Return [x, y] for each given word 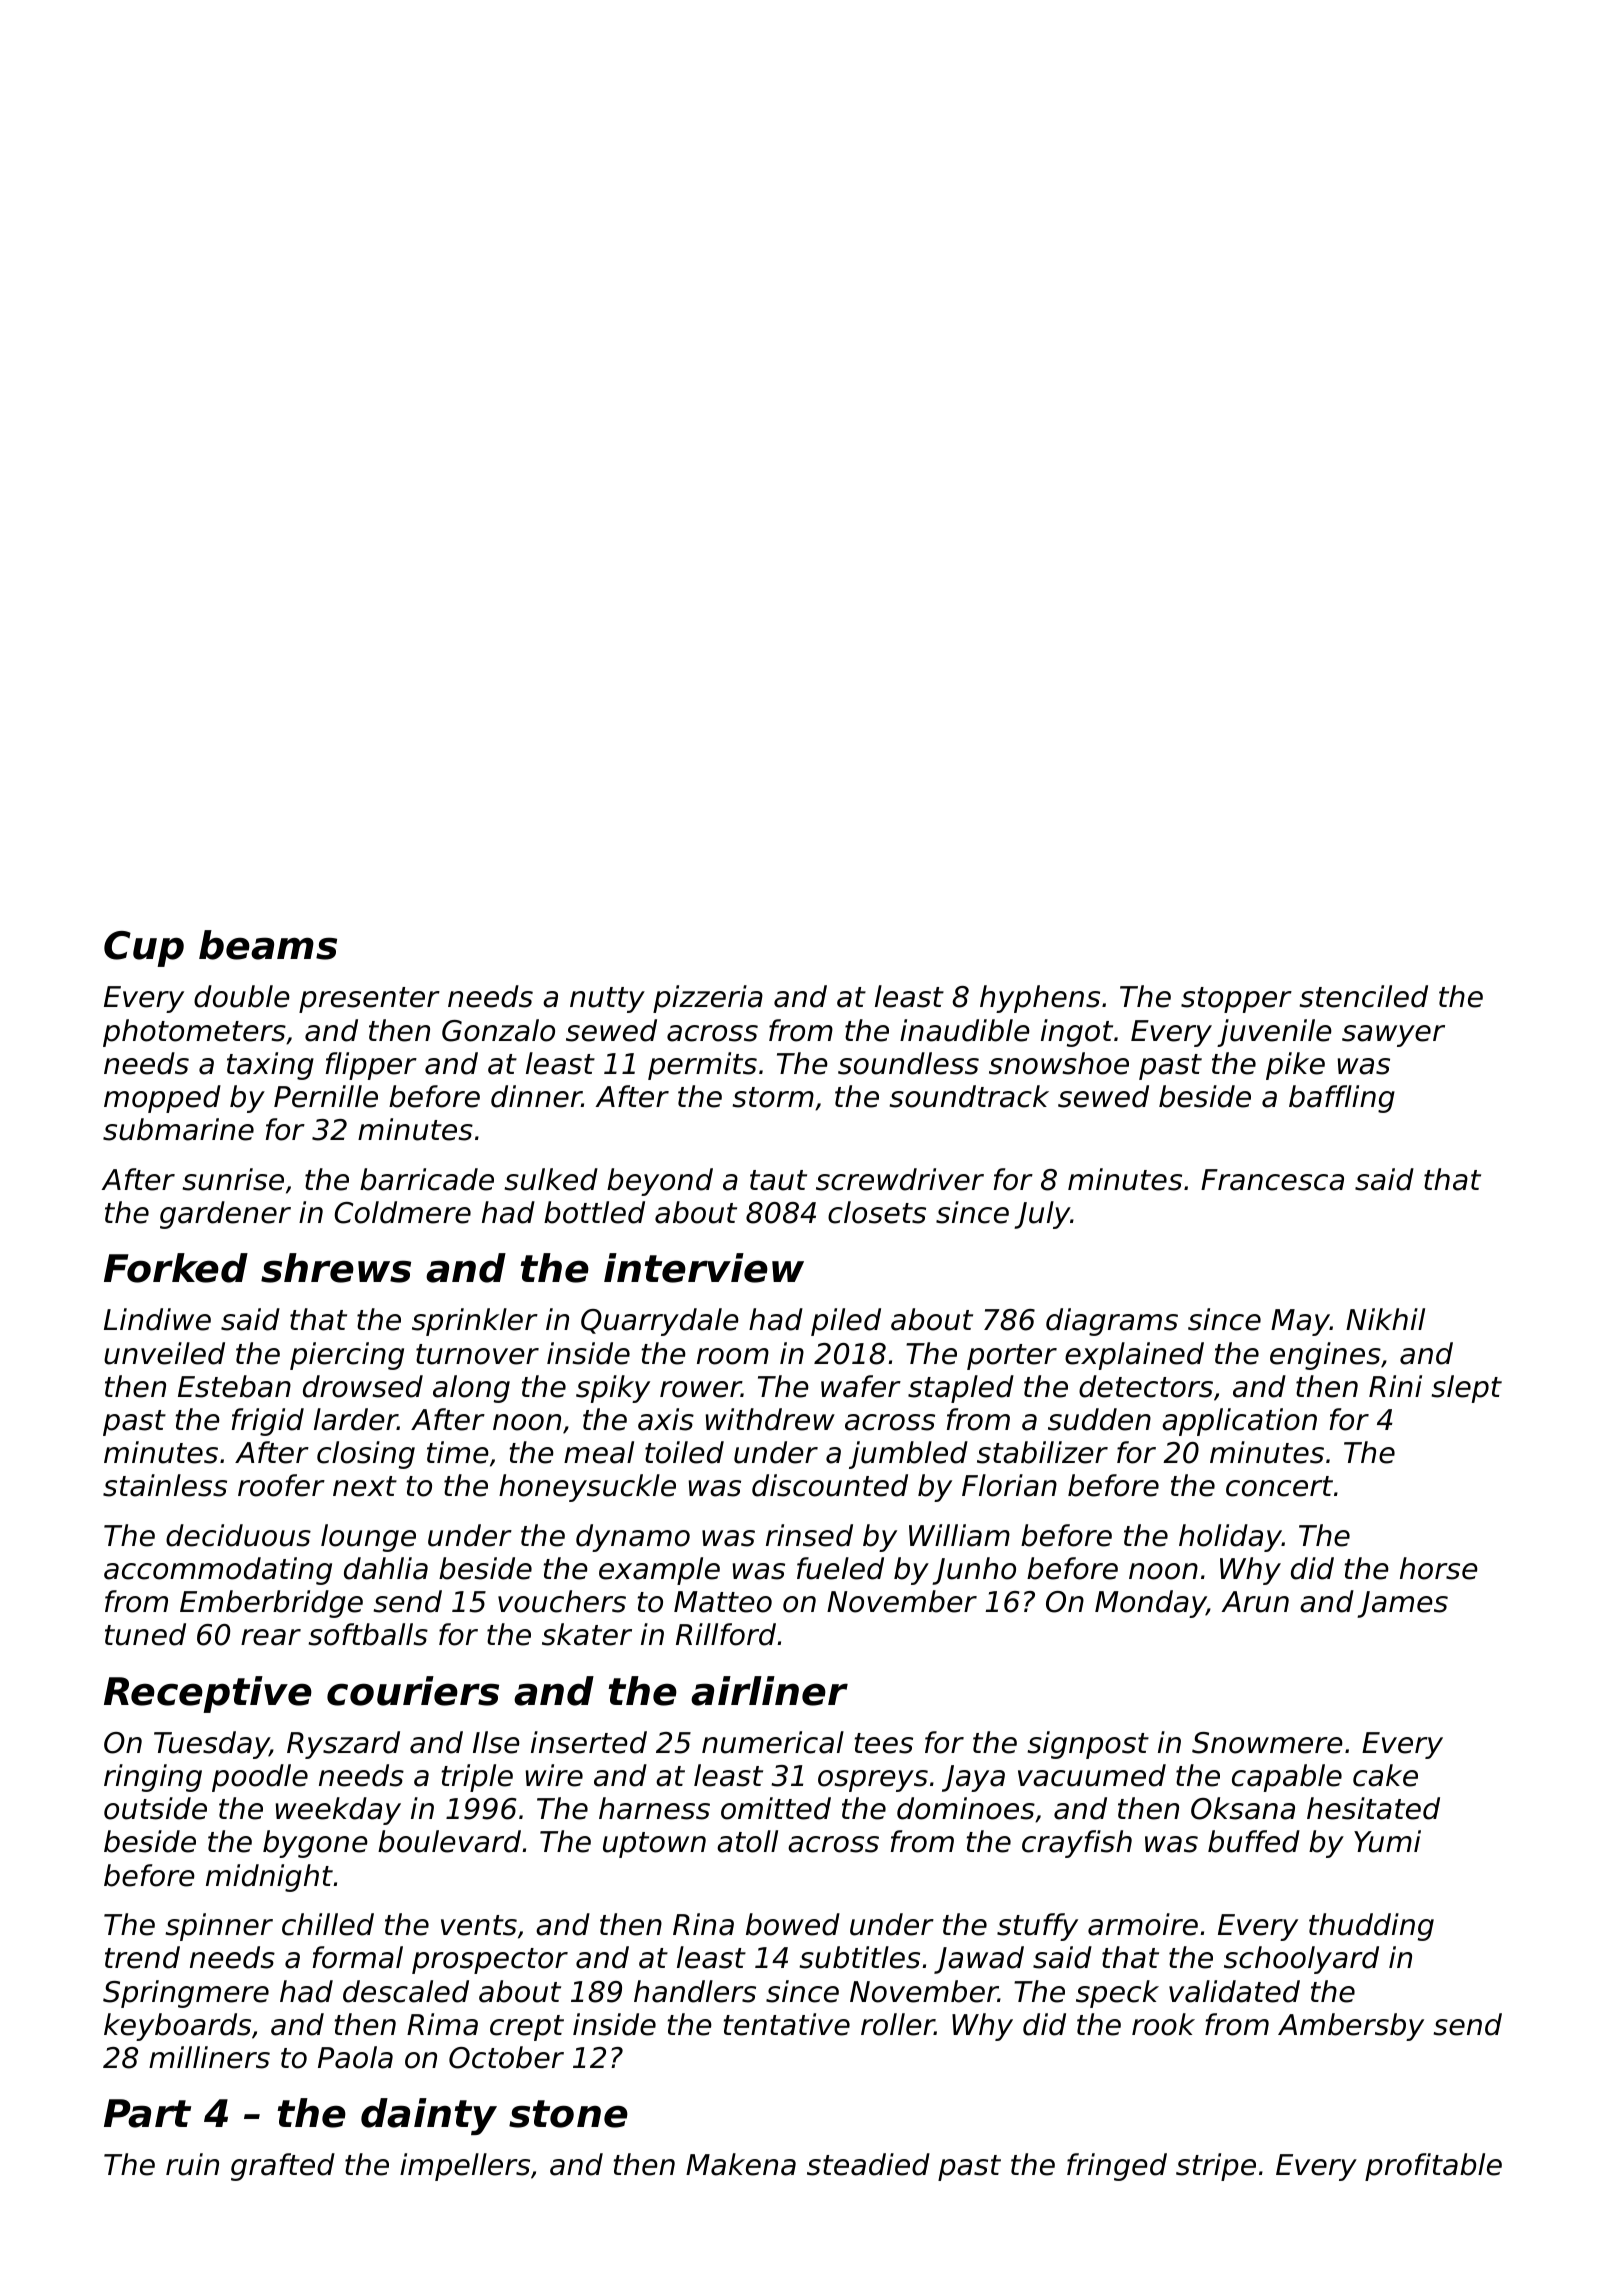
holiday [1230, 1538]
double [242, 996]
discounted [830, 1485]
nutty [607, 1000]
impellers [465, 2167]
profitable [1433, 2167]
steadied [868, 2164]
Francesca [1272, 1180]
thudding [1371, 1927]
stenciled [1363, 996]
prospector [490, 1961]
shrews [336, 1268]
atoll [747, 1841]
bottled [594, 1212]
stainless [165, 1485]
